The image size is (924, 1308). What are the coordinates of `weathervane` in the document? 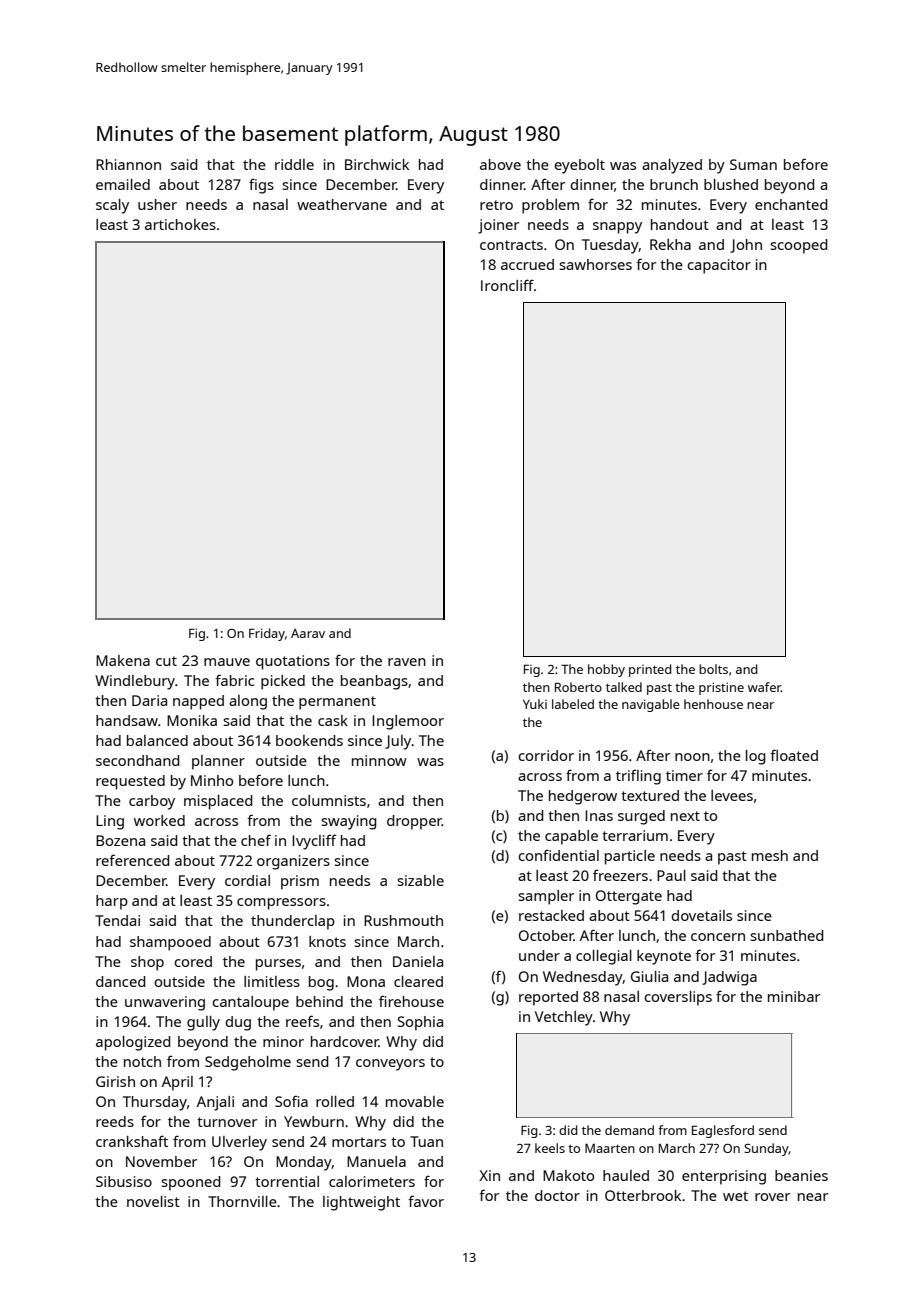 It's located at (342, 204).
